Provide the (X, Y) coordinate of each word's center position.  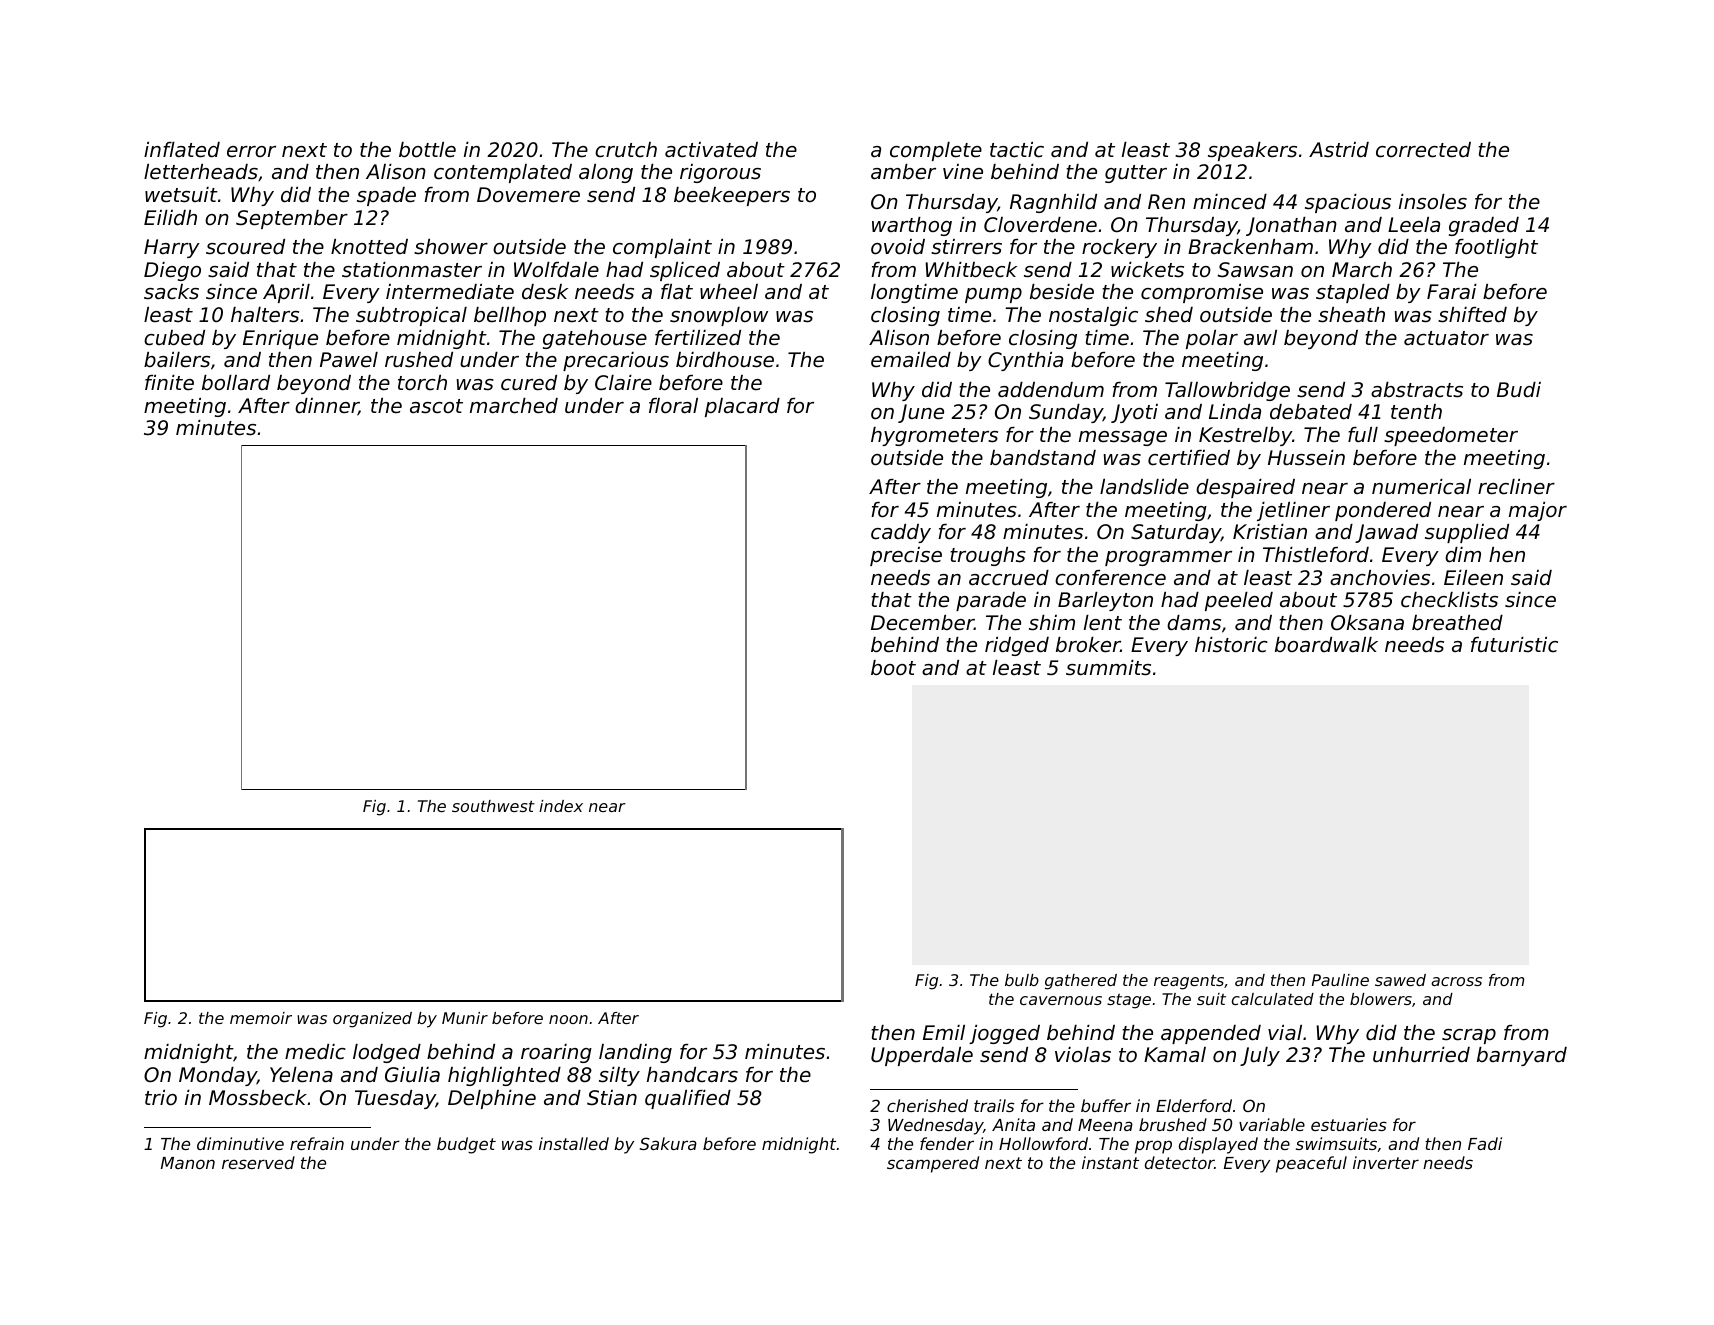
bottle (427, 150)
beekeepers (732, 196)
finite (169, 382)
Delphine (492, 1099)
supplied (1467, 533)
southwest (493, 806)
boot (893, 668)
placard (742, 407)
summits (1108, 668)
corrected (1423, 150)
